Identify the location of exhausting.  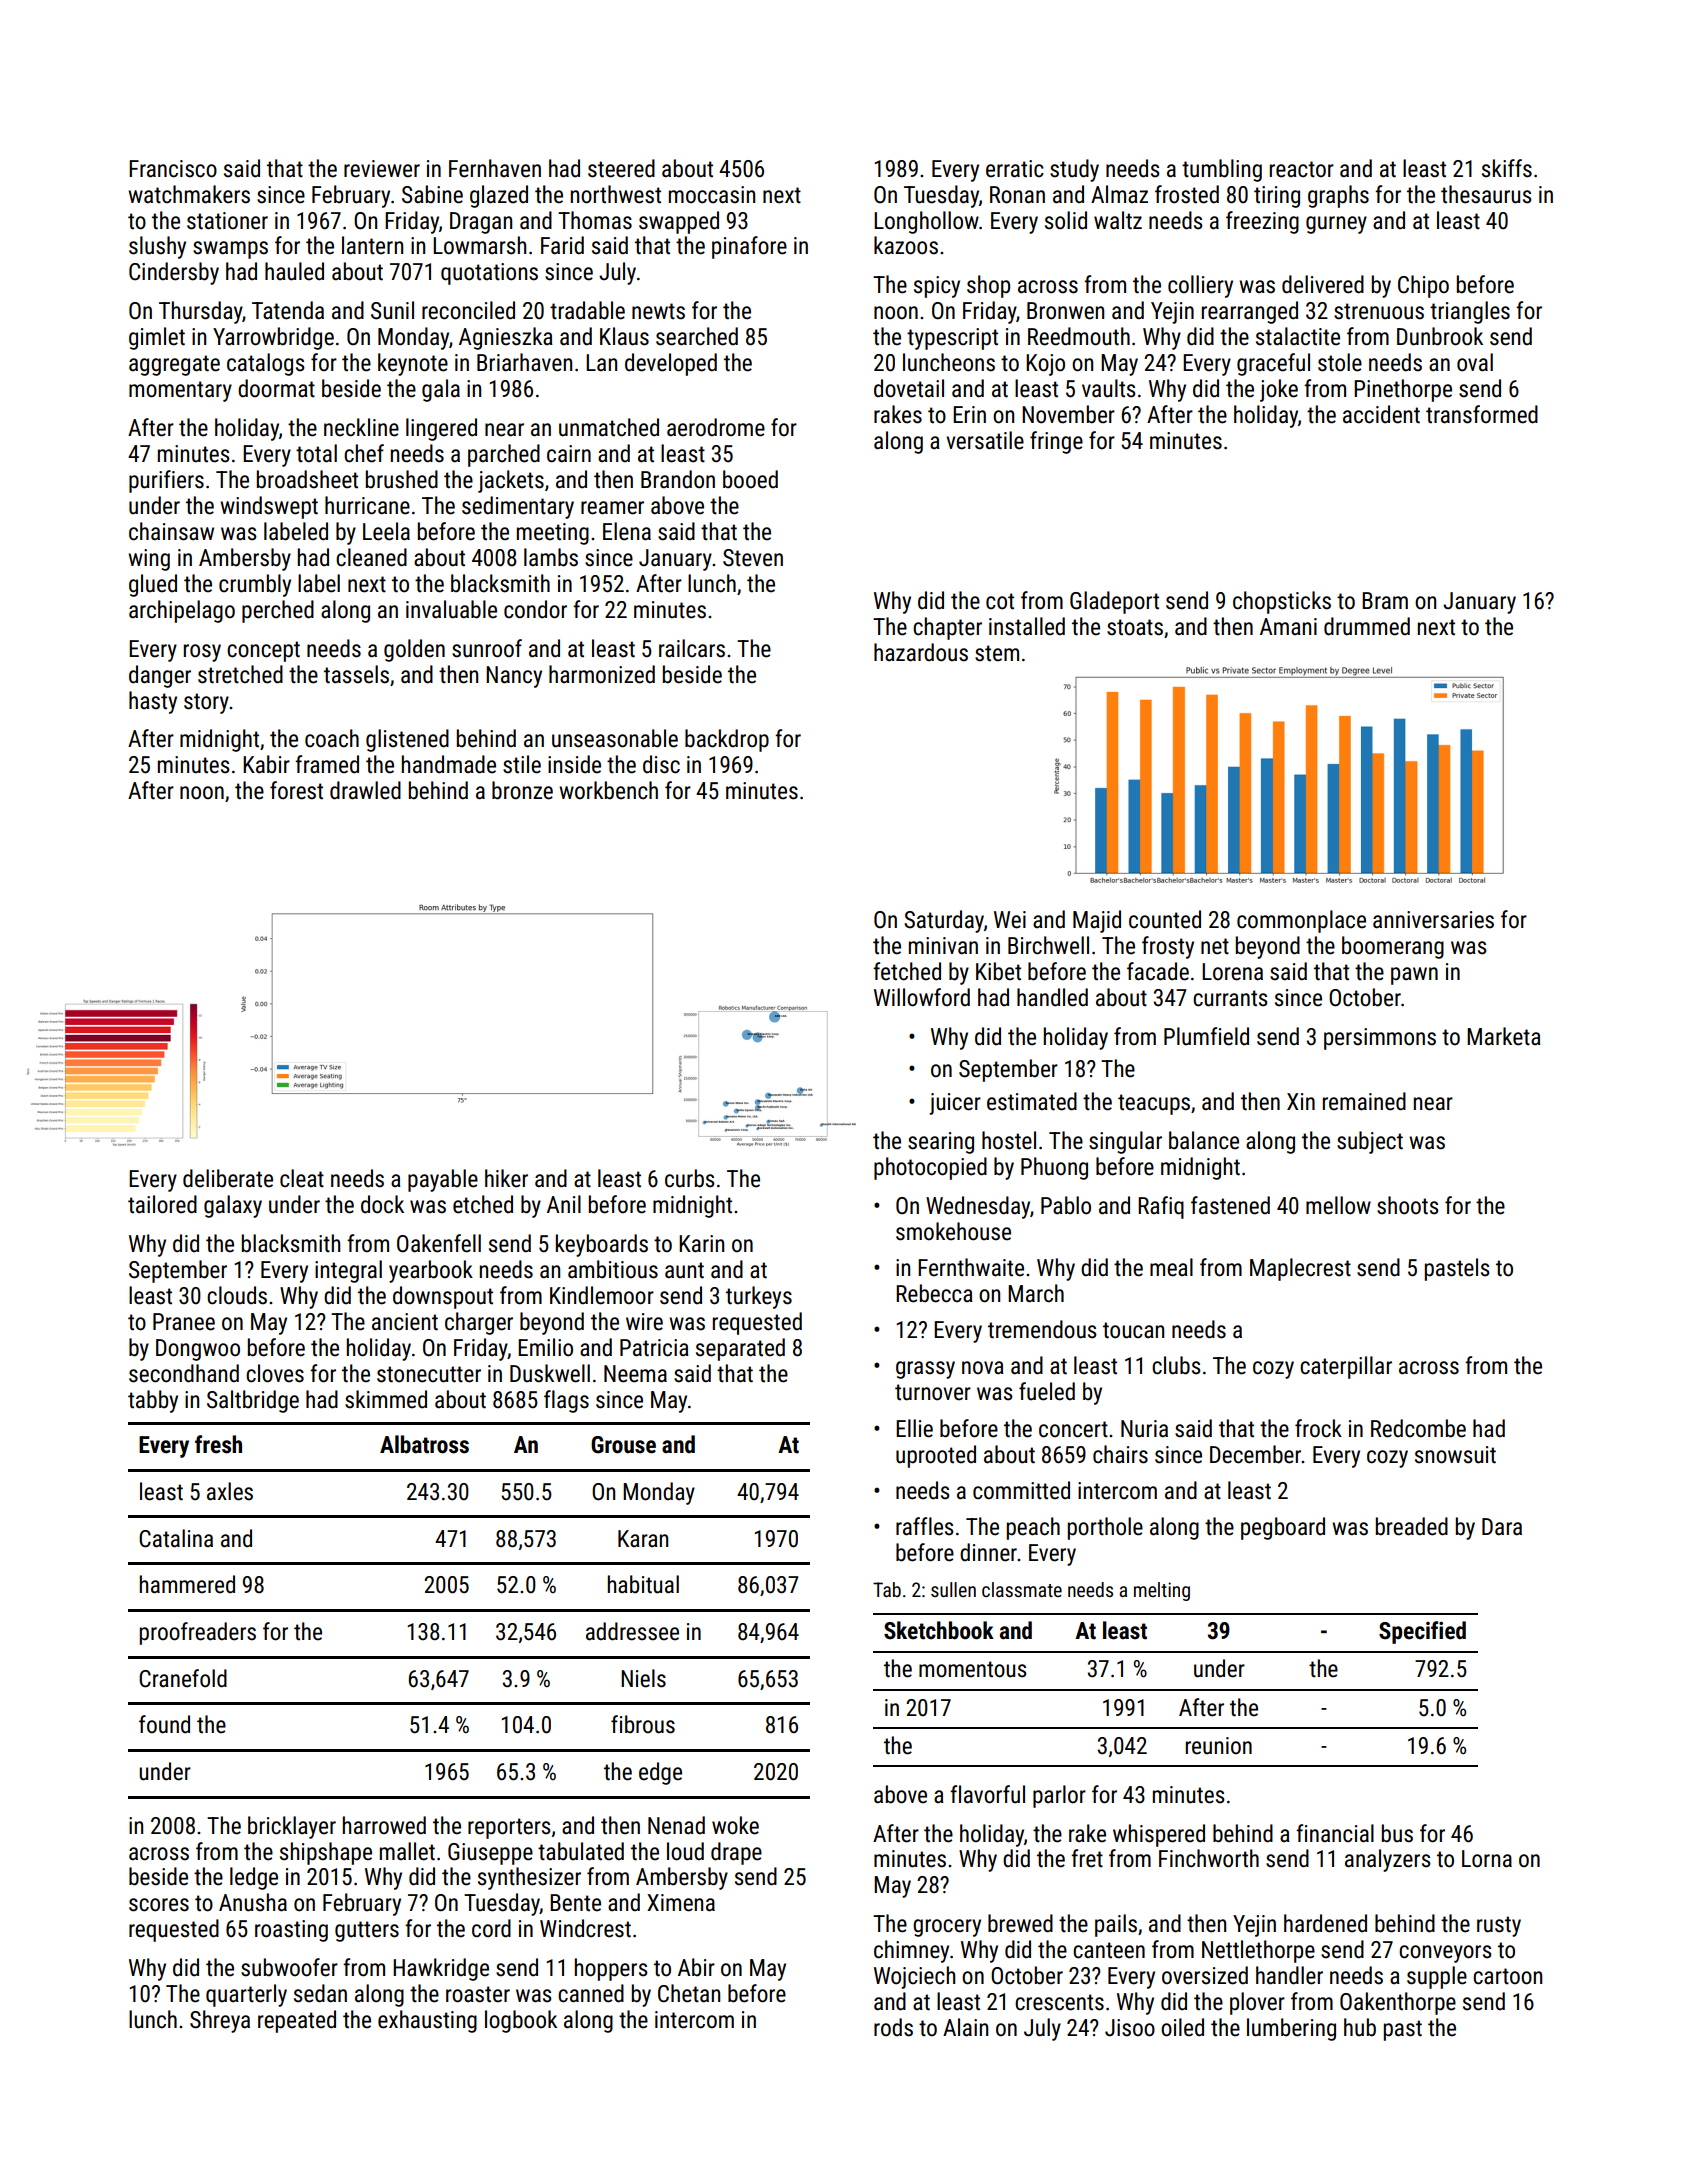
(427, 2021).
